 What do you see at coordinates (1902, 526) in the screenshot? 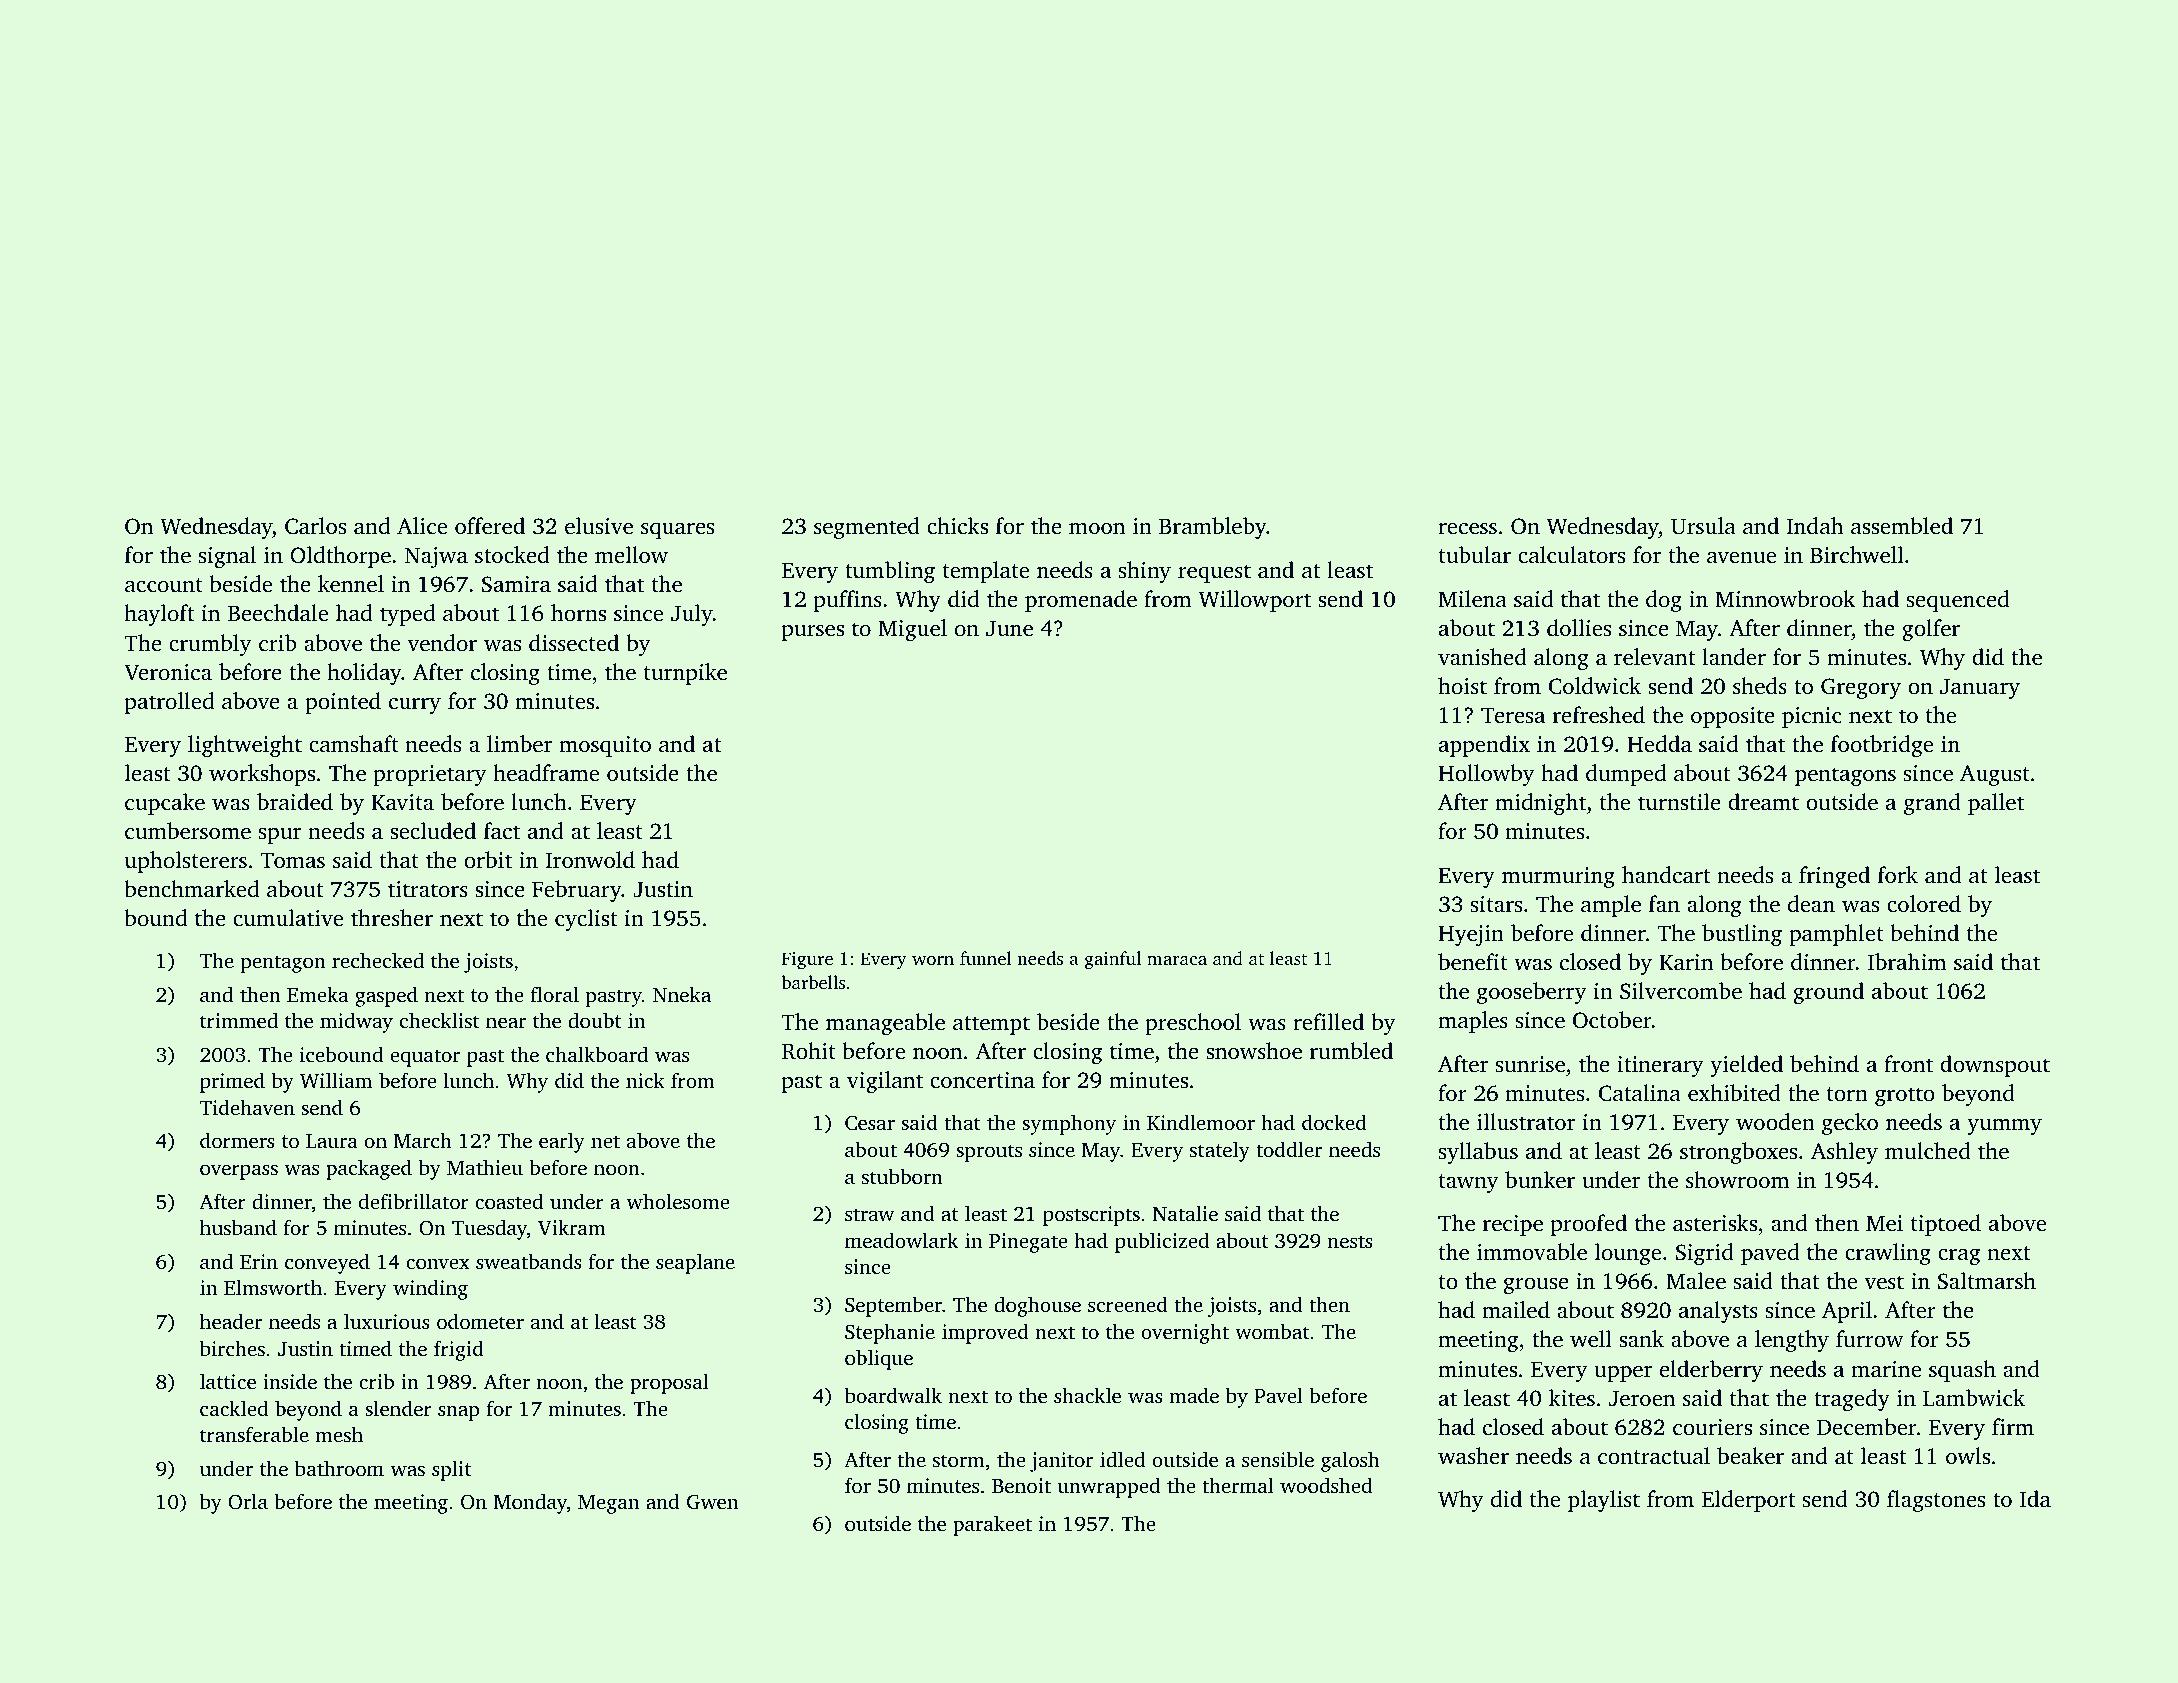
I see `assembled` at bounding box center [1902, 526].
